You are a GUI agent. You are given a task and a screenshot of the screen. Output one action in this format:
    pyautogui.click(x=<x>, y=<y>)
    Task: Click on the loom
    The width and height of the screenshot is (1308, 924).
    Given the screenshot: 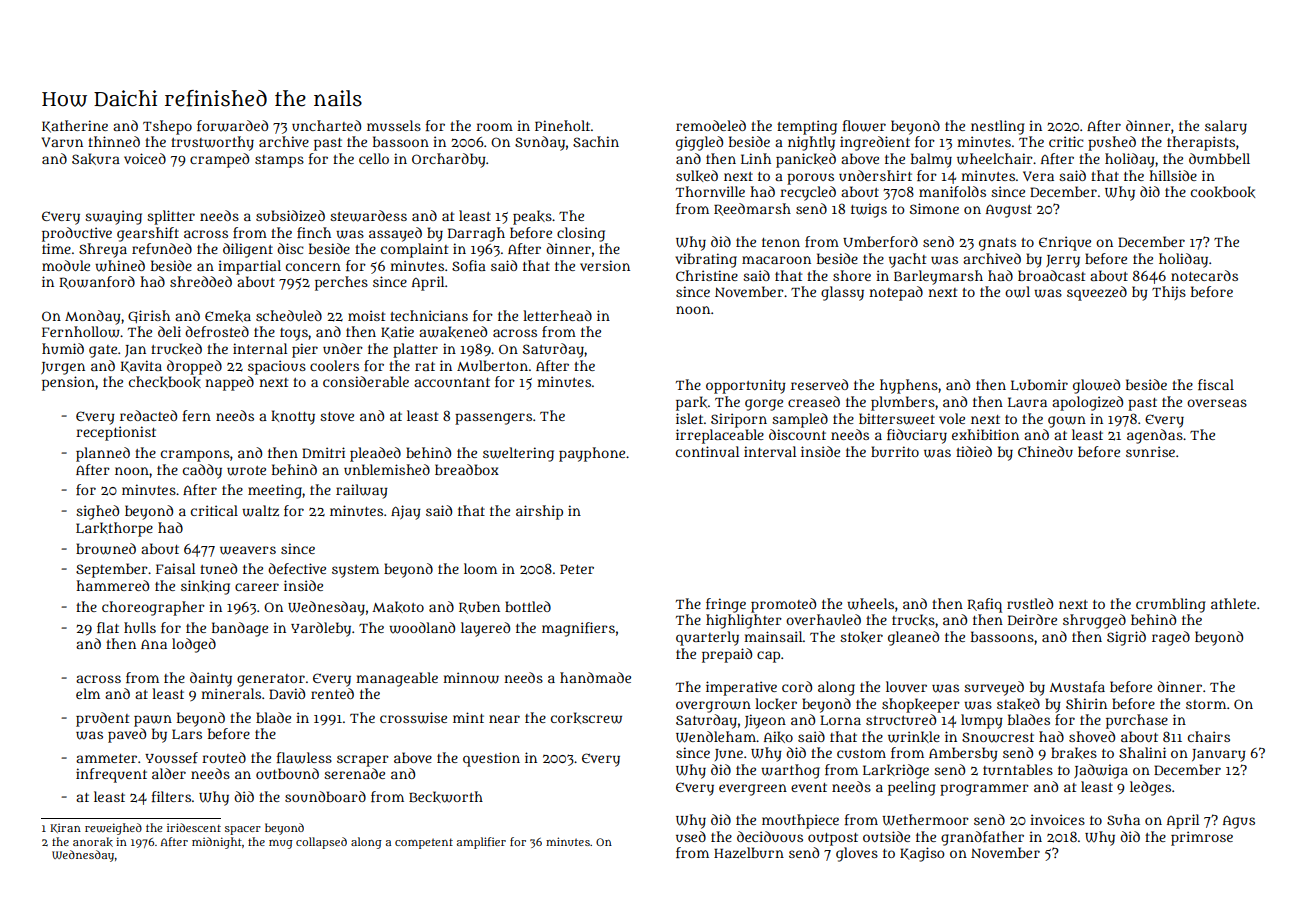 What is the action you would take?
    pyautogui.click(x=480, y=568)
